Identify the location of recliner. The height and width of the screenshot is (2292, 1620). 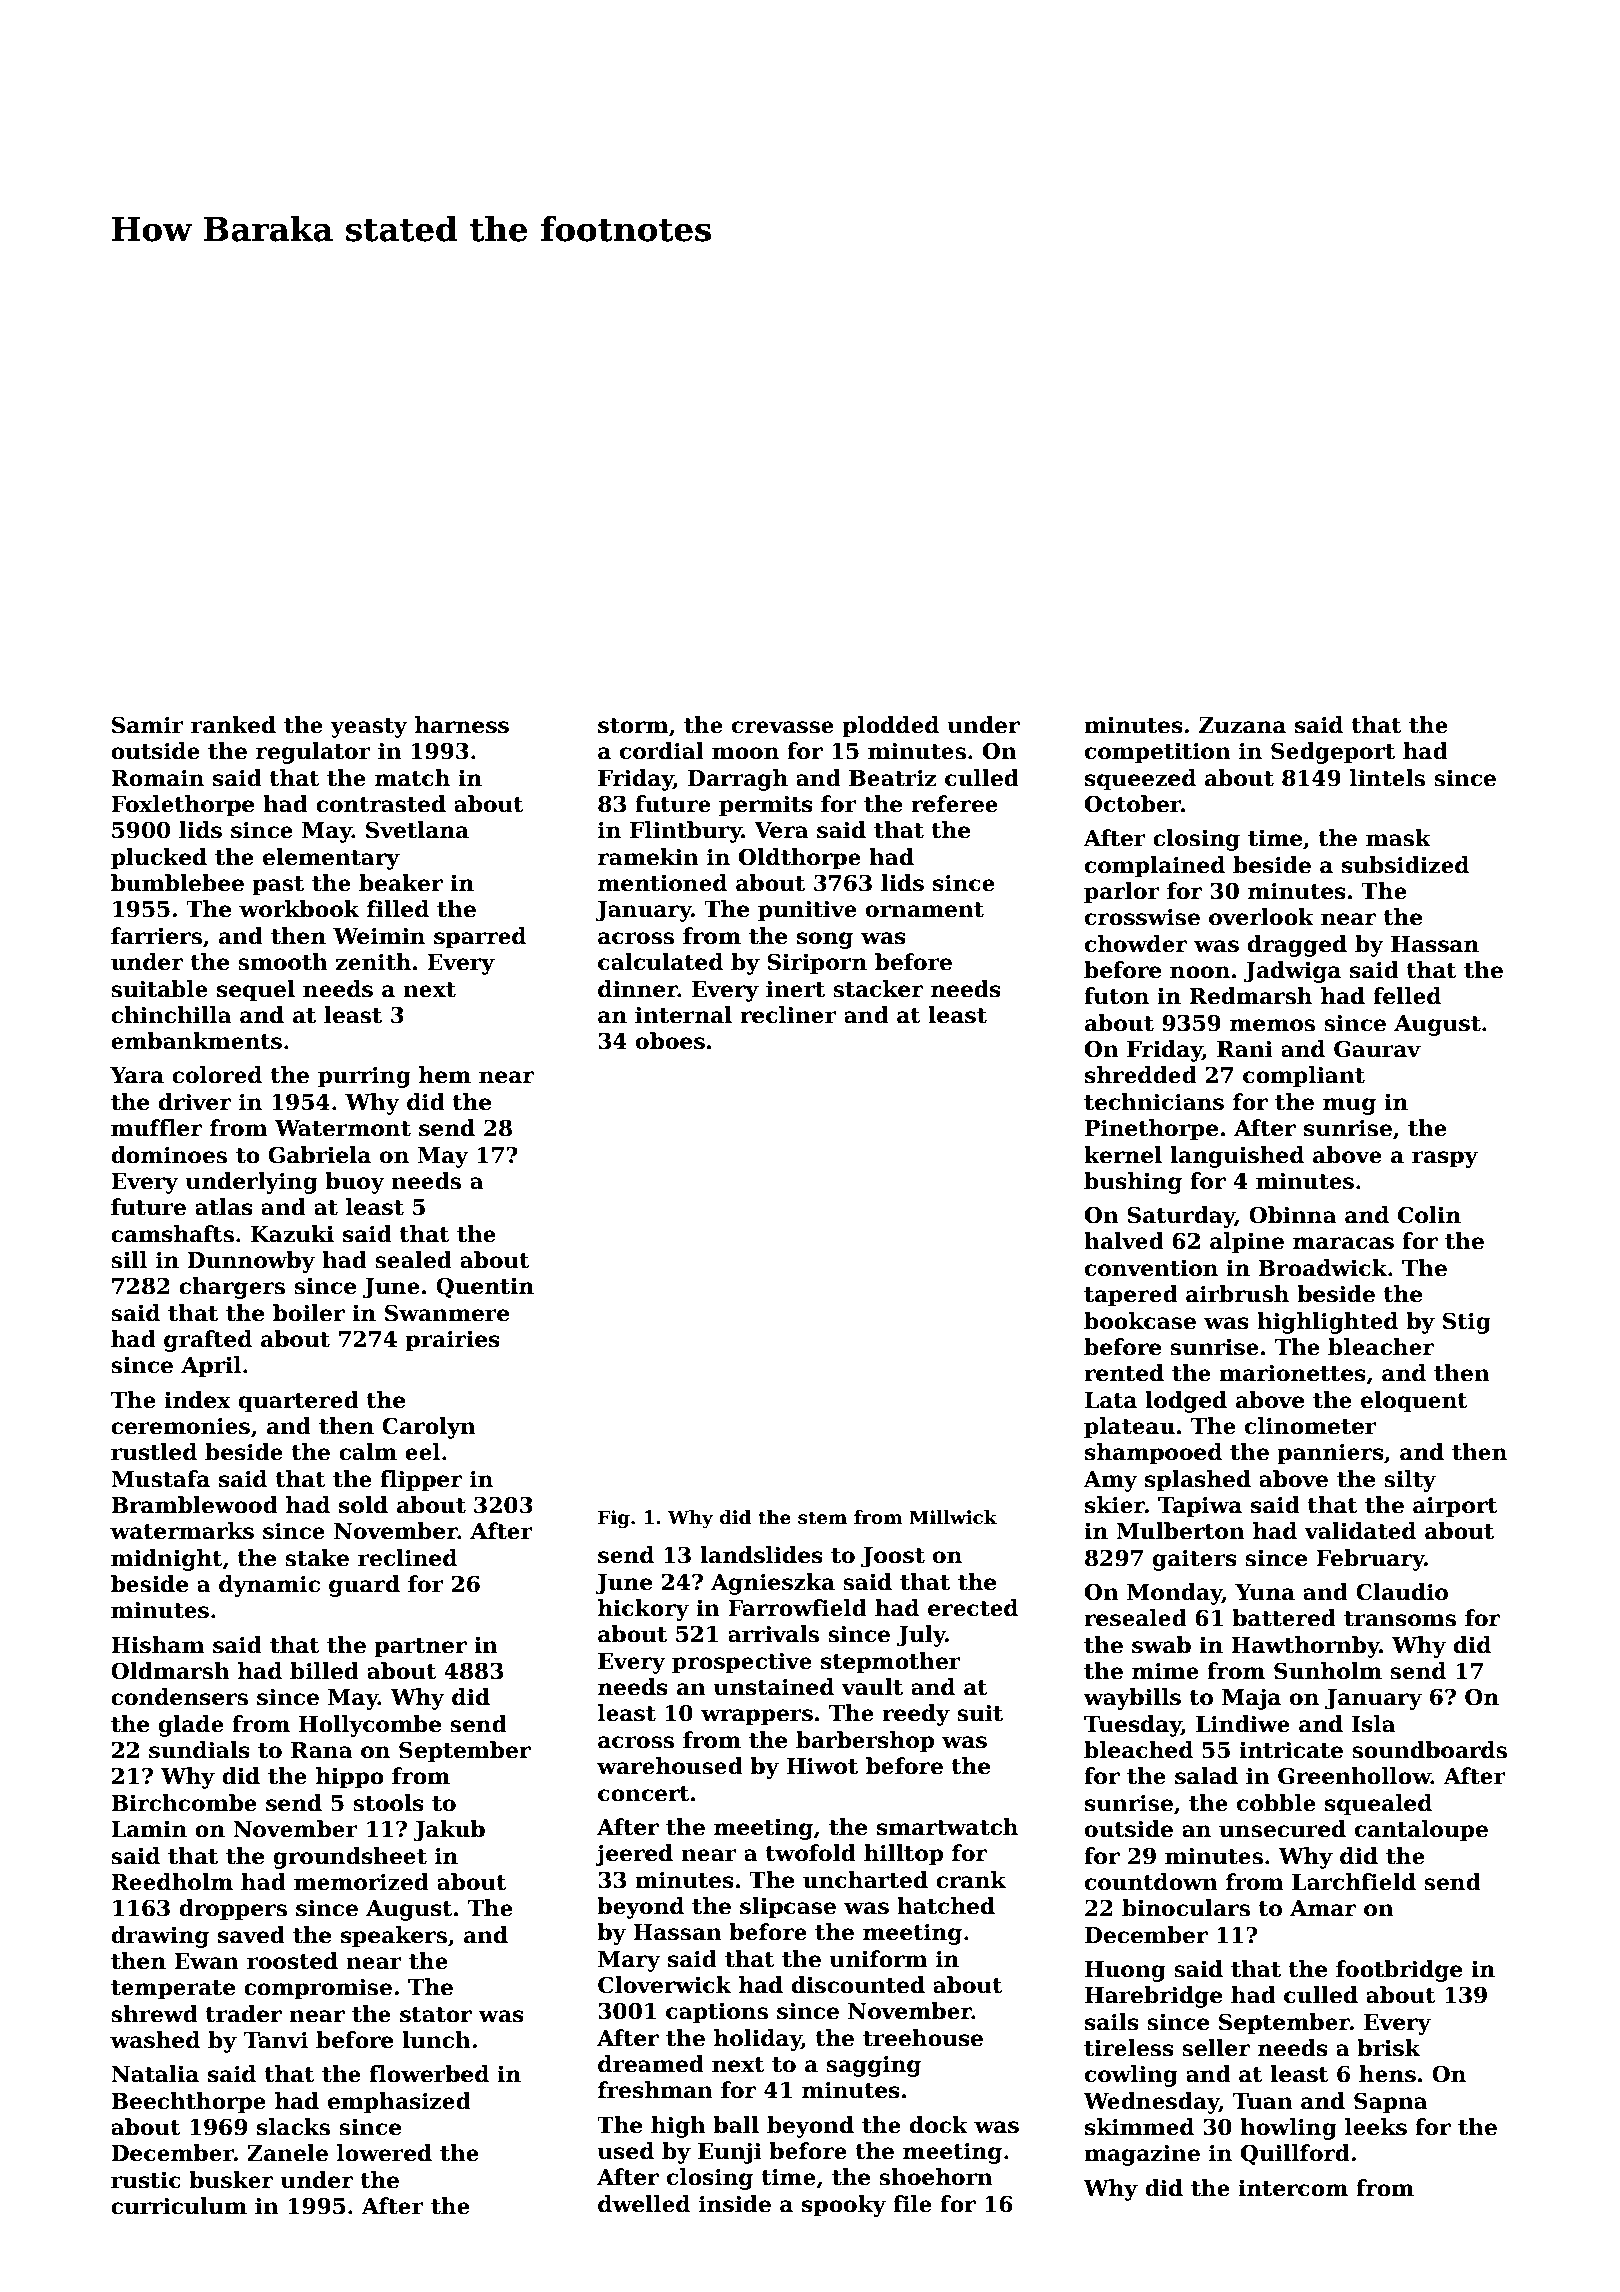
(788, 1015).
